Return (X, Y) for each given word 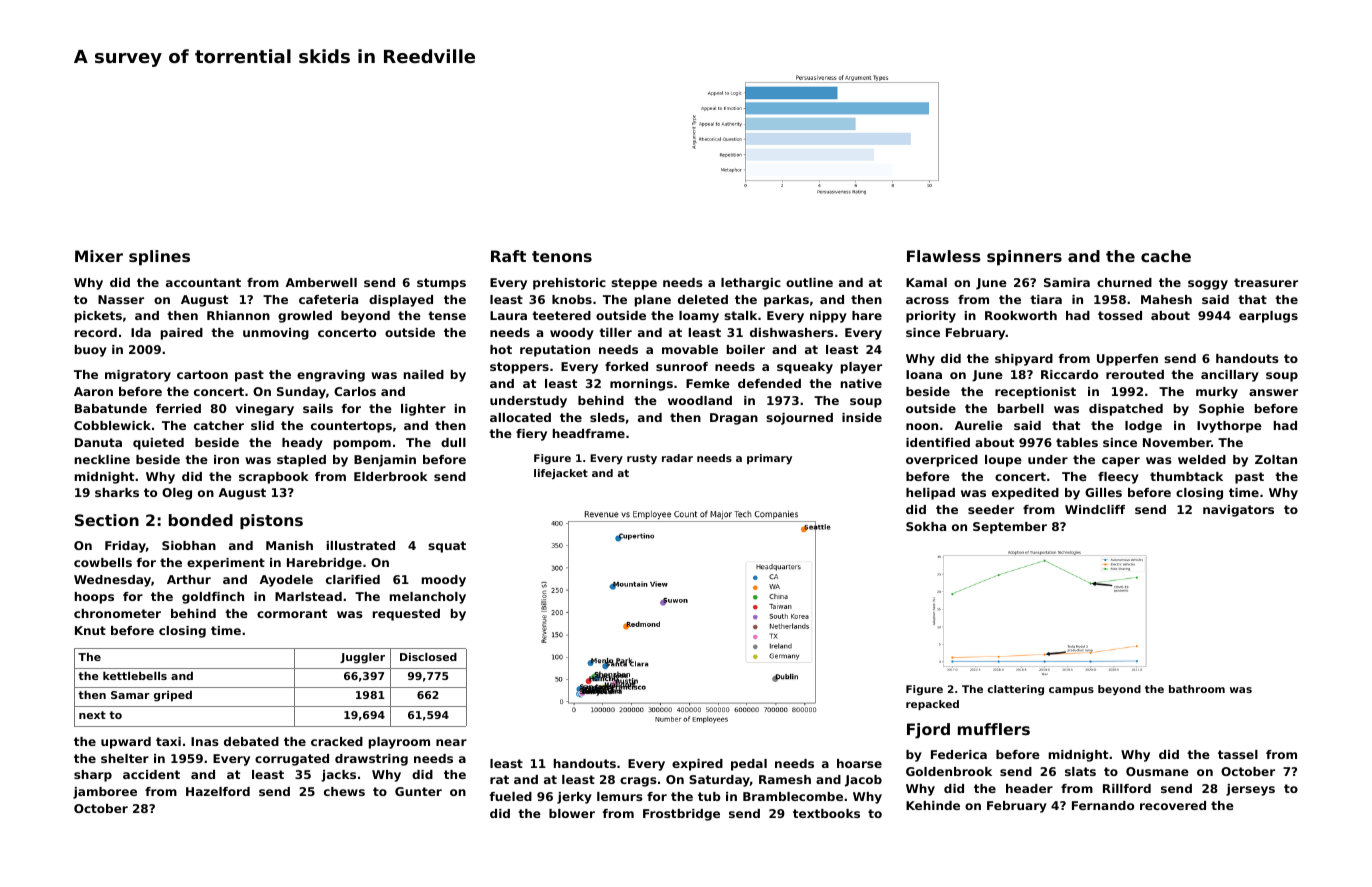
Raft (508, 256)
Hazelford (218, 791)
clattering (1016, 690)
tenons (562, 256)
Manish (289, 545)
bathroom (1197, 689)
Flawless (944, 256)
